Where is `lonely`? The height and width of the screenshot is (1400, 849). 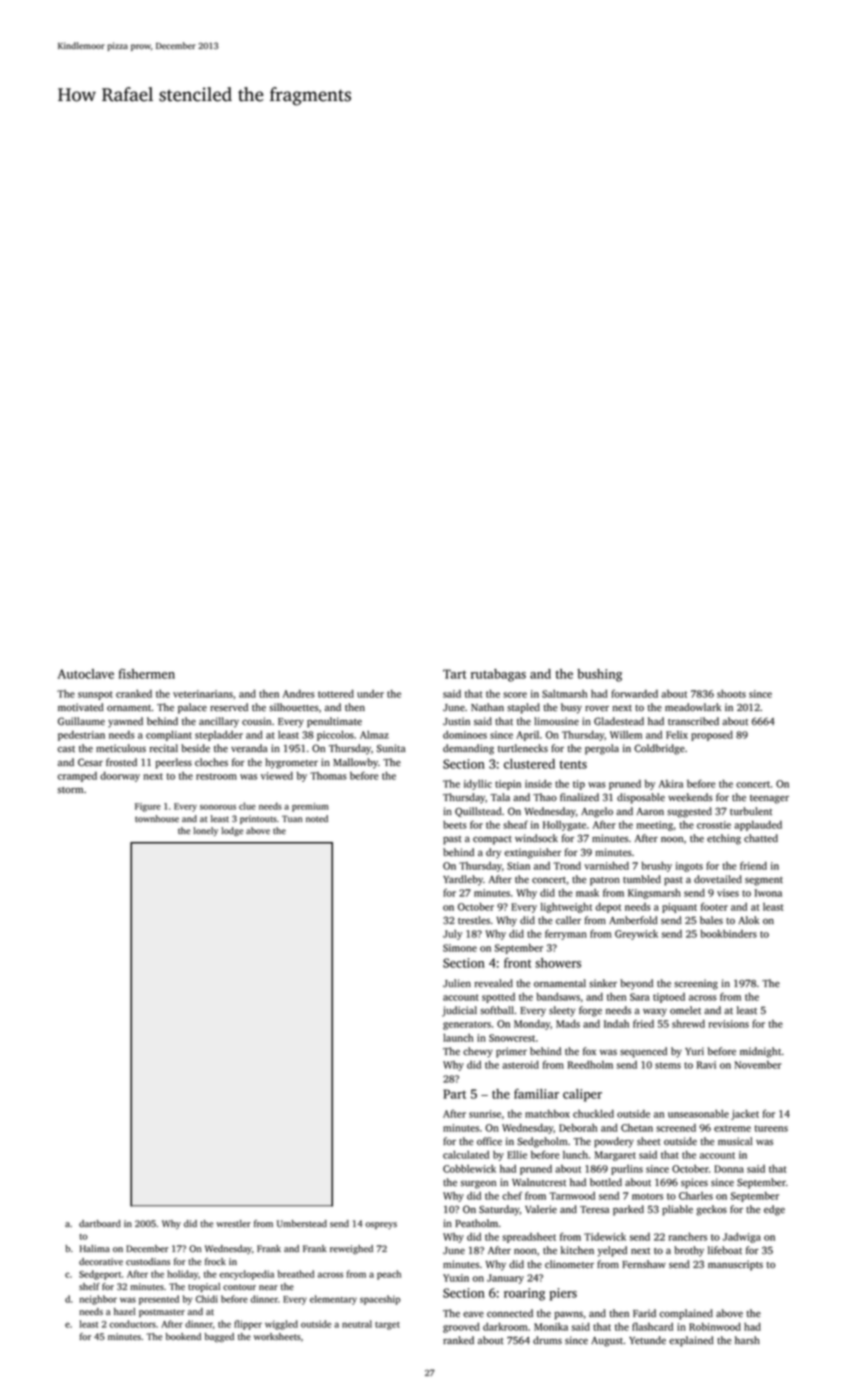 lonely is located at coordinates (205, 831).
